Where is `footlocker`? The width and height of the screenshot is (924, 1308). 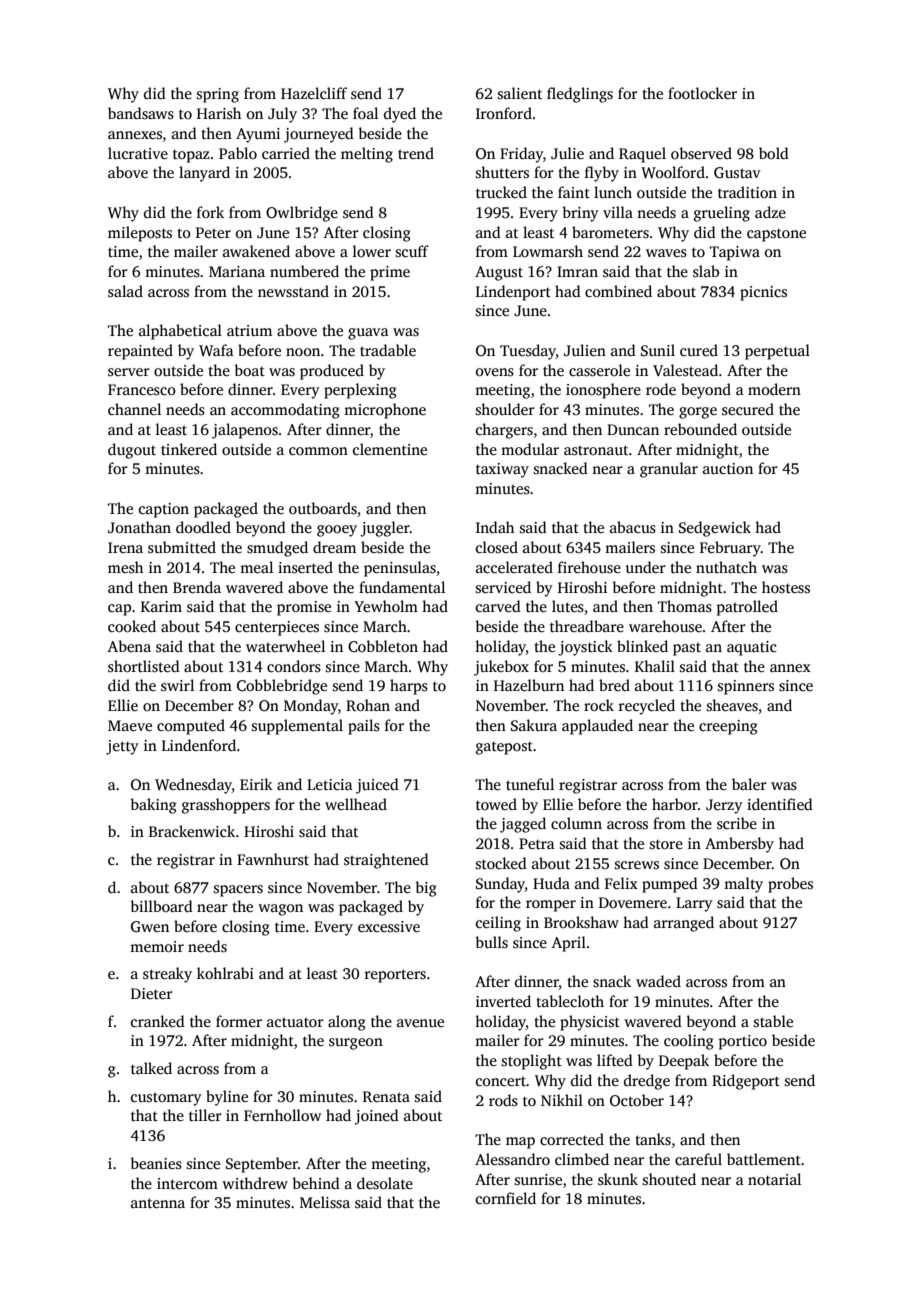
footlocker is located at coordinates (702, 93).
